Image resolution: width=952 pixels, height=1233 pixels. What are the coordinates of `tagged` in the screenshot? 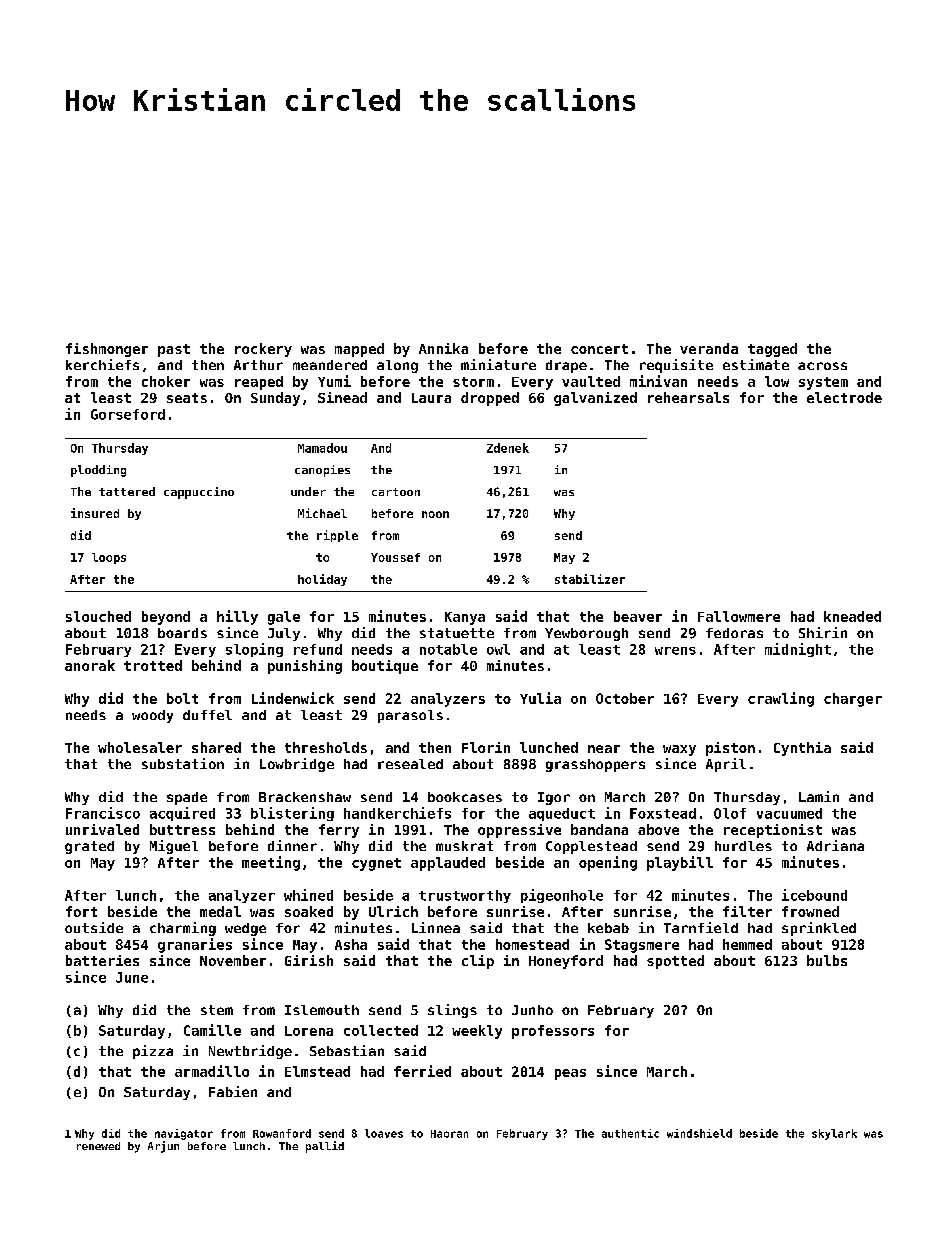 It's located at (772, 350).
